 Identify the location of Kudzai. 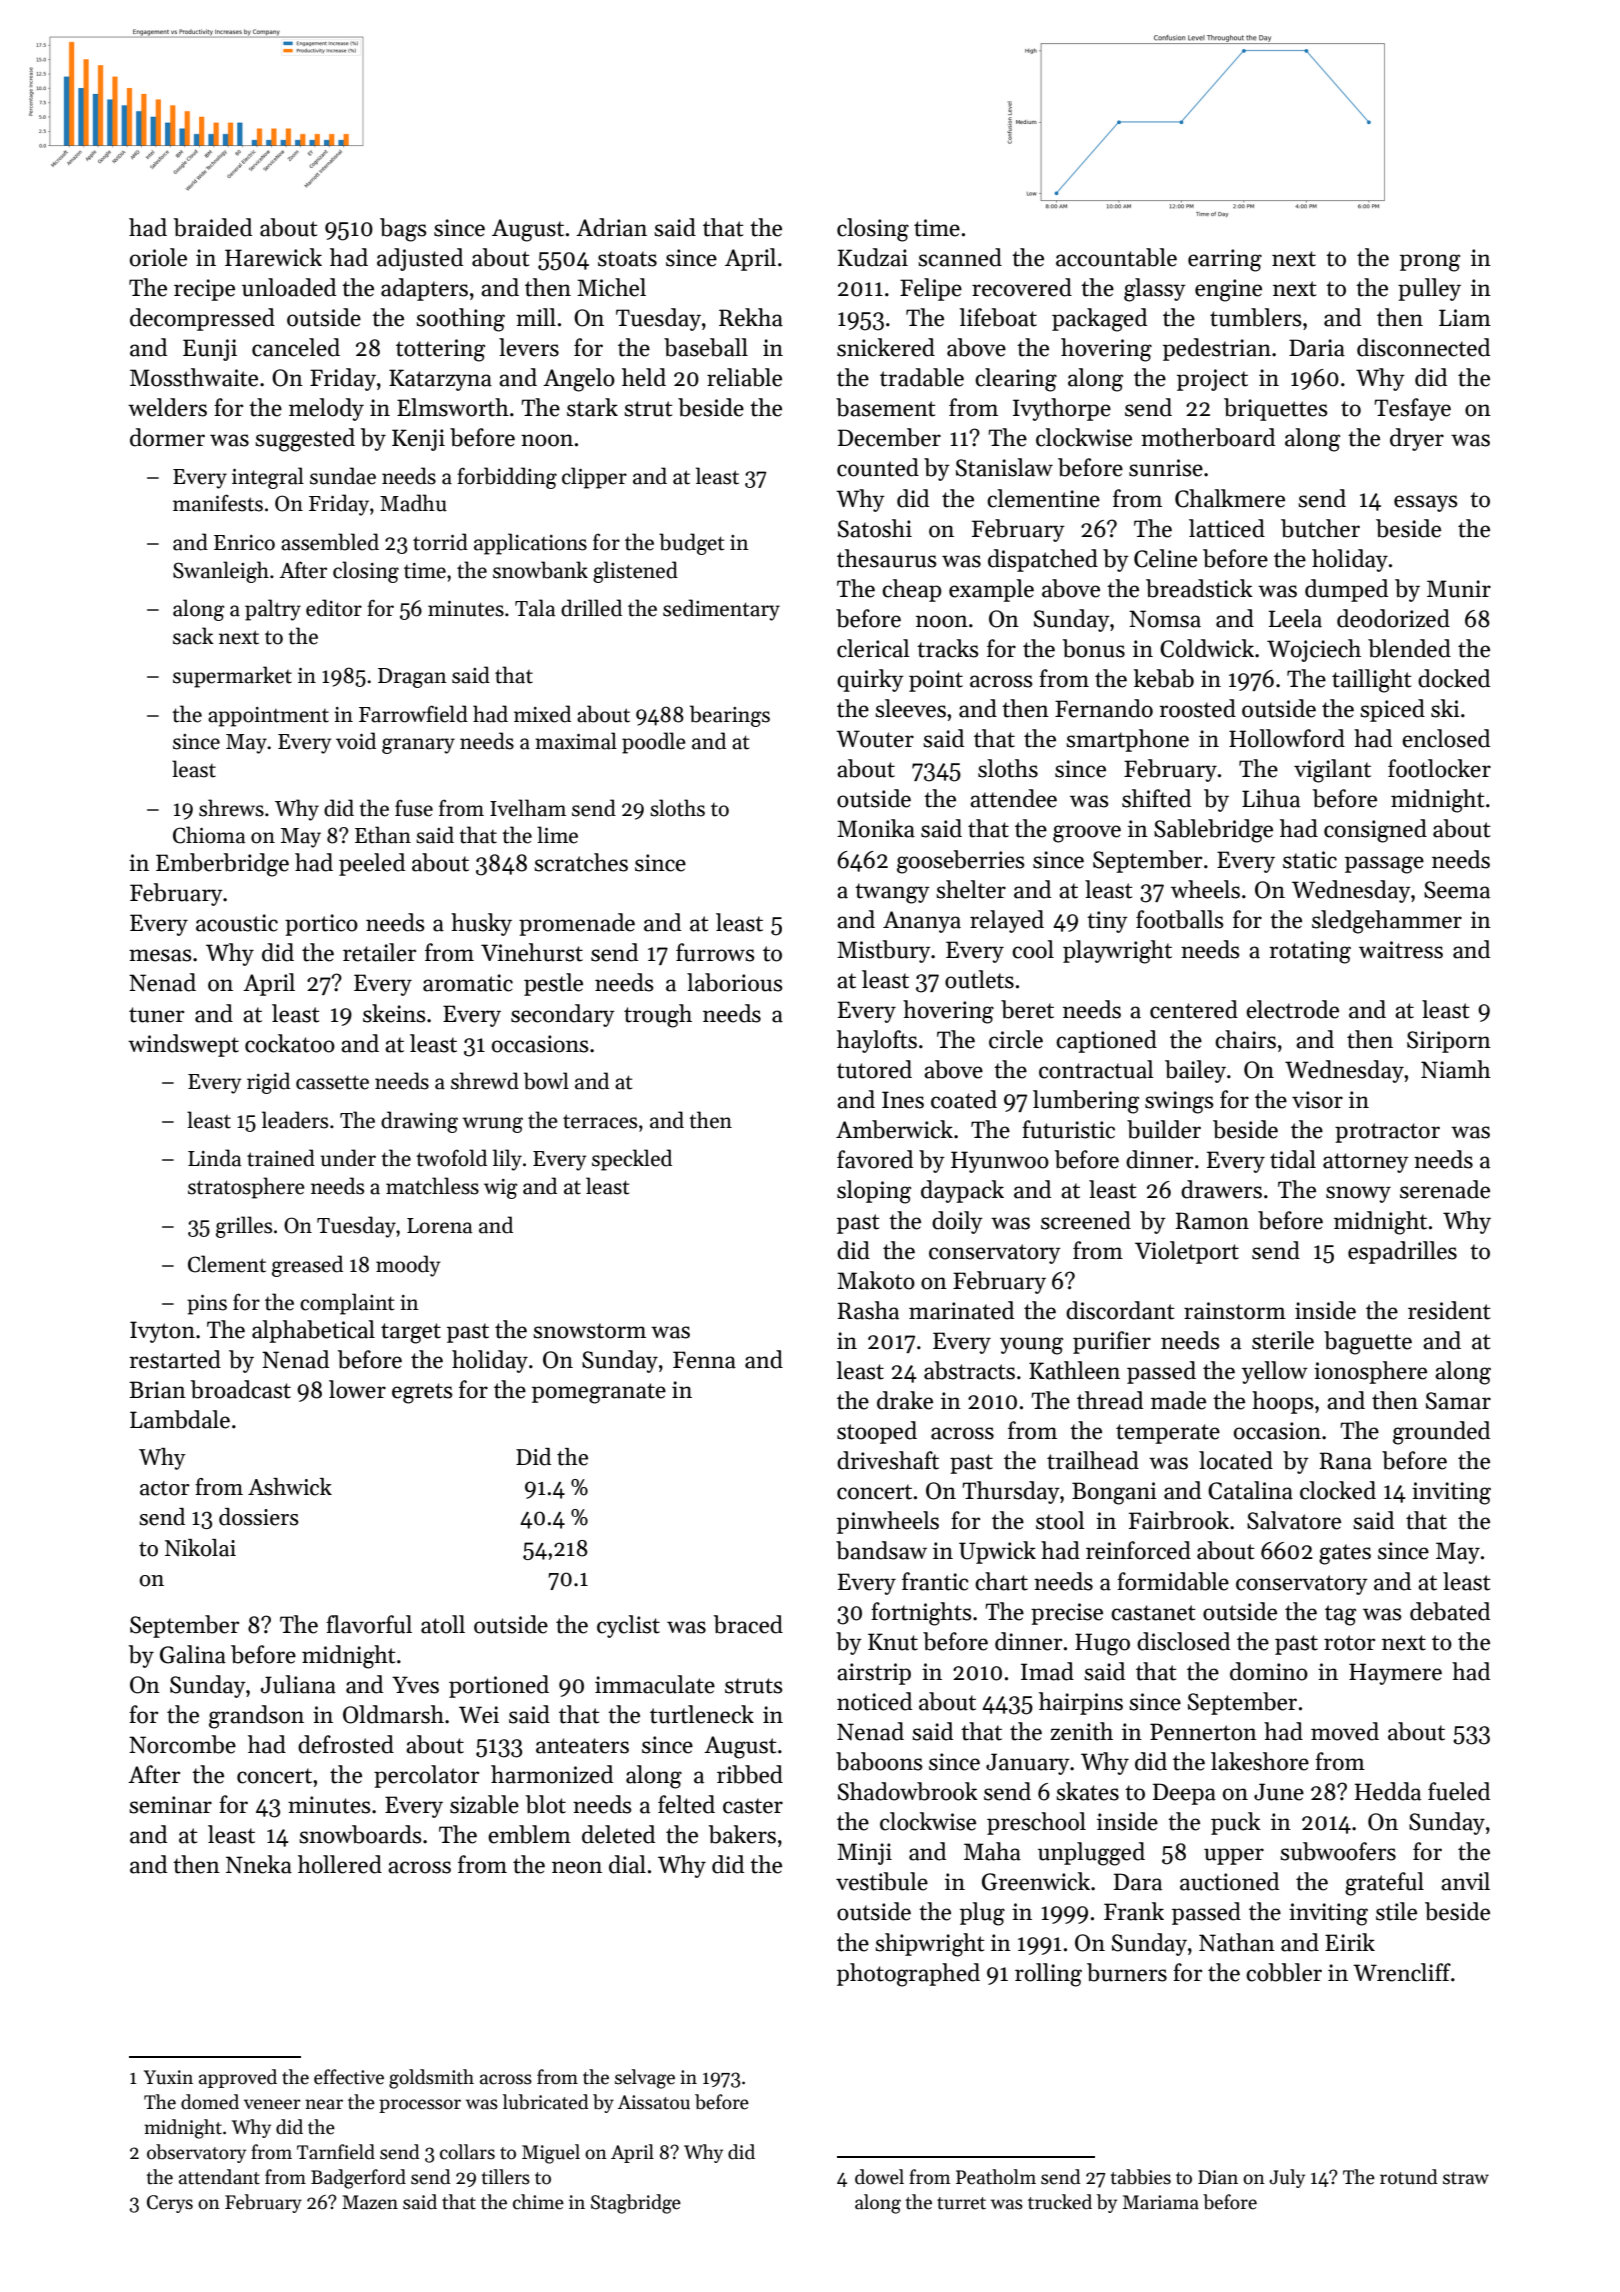
(873, 257).
